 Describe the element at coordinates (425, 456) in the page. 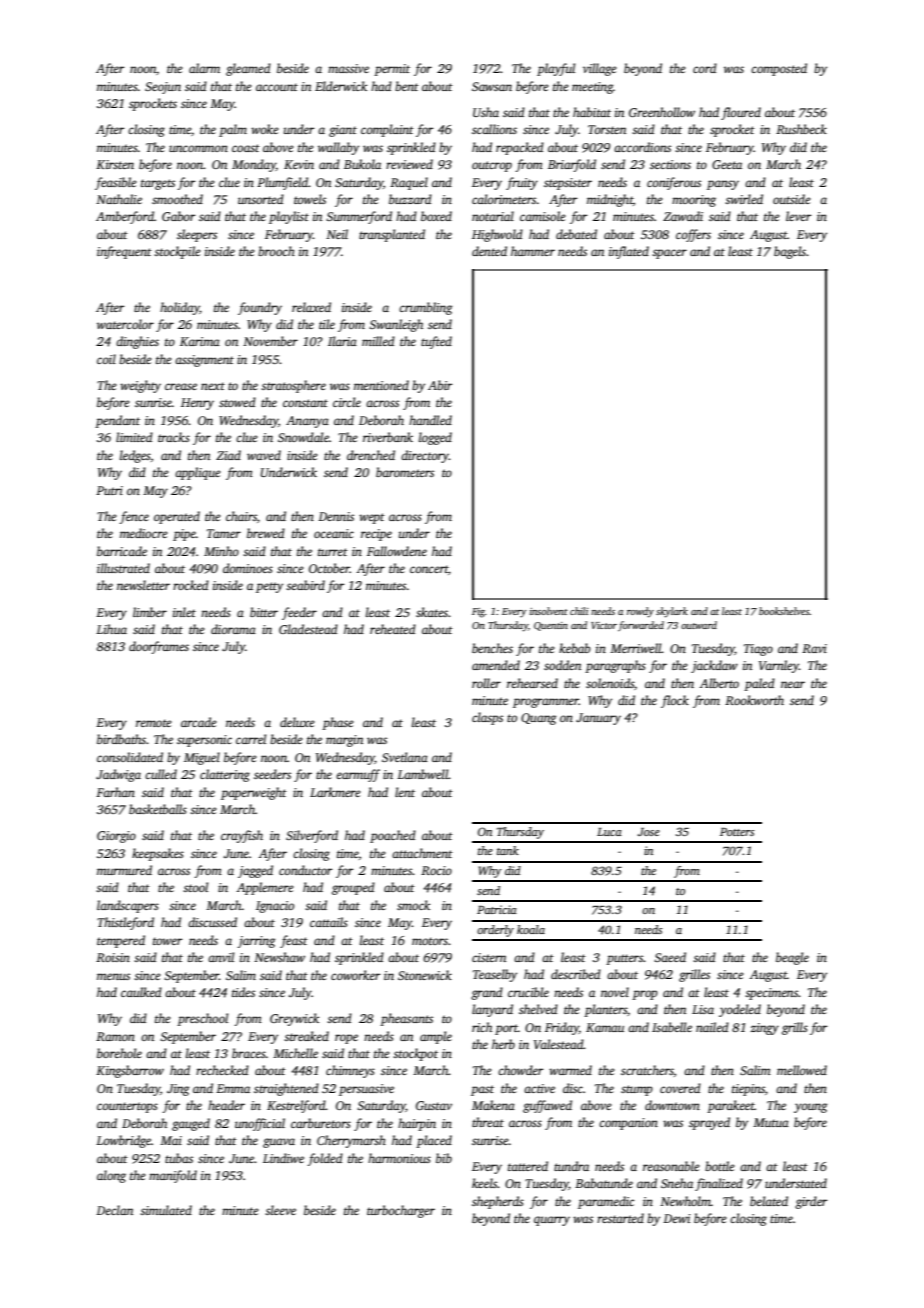

I see `directory` at that location.
